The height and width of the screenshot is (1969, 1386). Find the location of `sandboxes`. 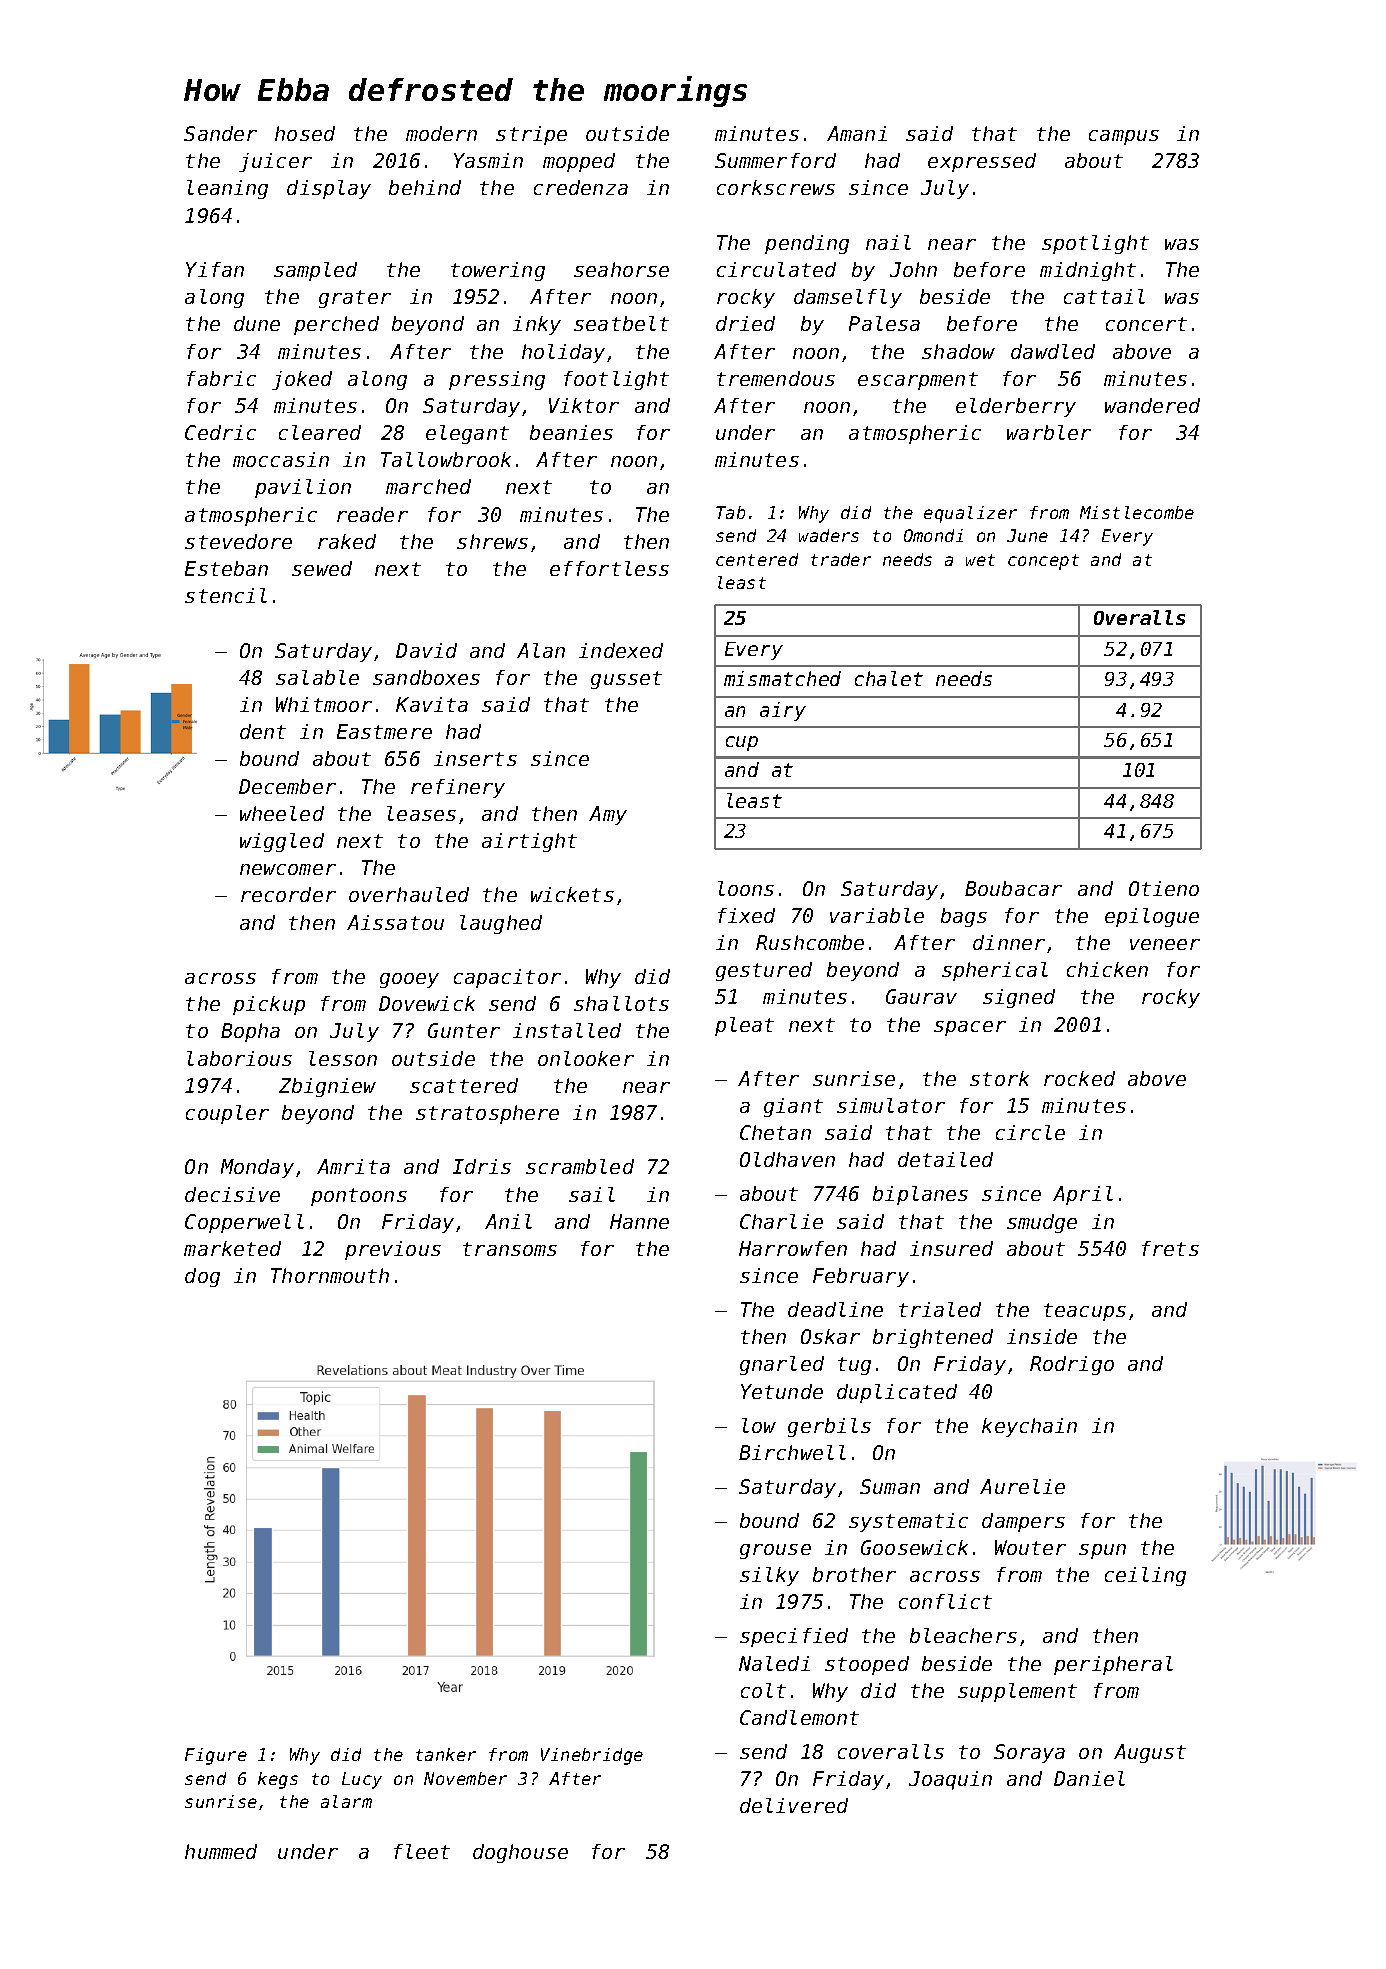

sandboxes is located at coordinates (426, 677).
